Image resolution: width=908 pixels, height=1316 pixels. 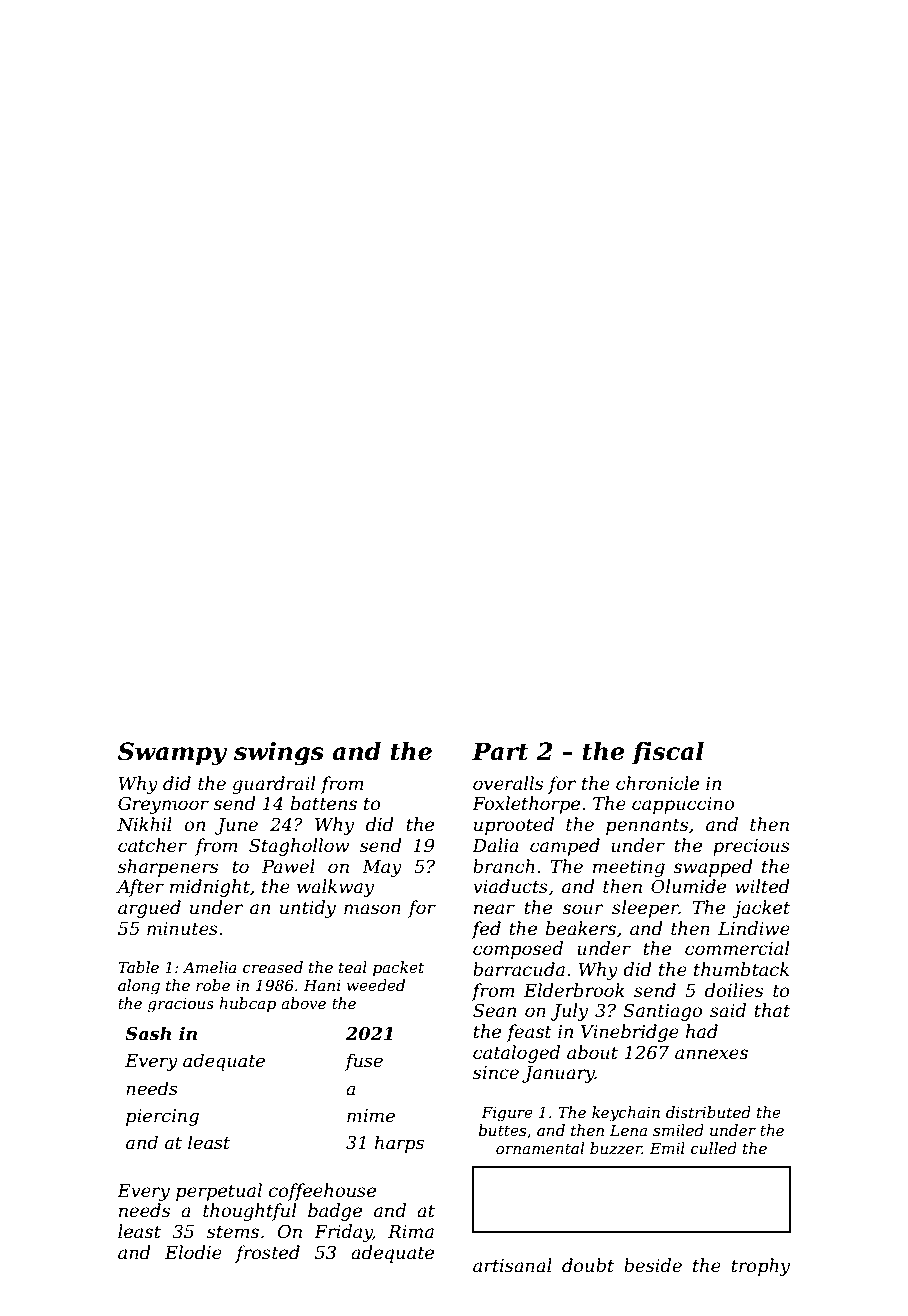 I want to click on Part, so click(x=500, y=751).
